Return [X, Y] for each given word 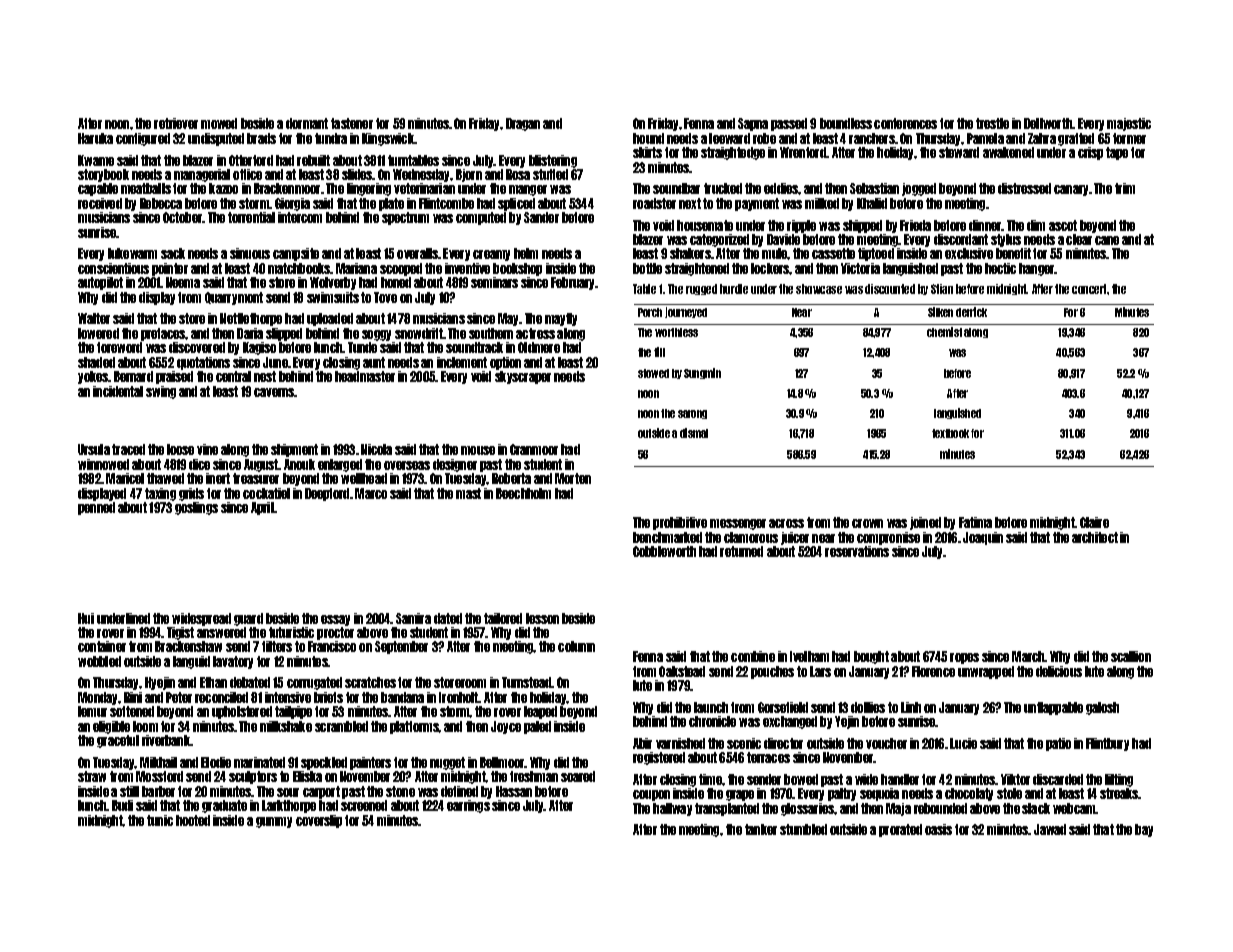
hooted [193, 820]
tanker [761, 829]
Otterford [251, 160]
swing [161, 392]
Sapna [753, 124]
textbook [950, 433]
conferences [905, 123]
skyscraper [523, 377]
